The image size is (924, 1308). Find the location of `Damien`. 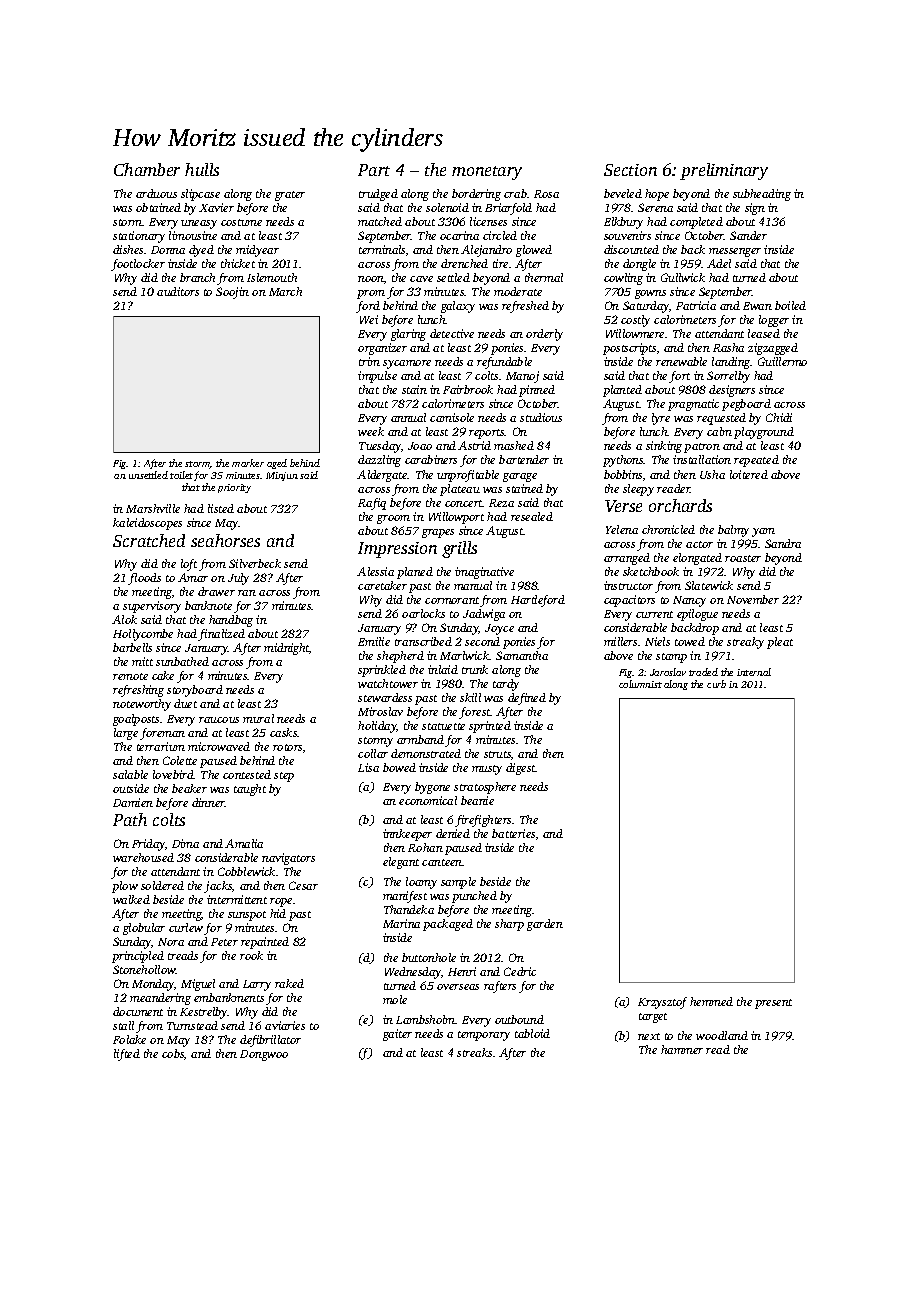

Damien is located at coordinates (133, 802).
